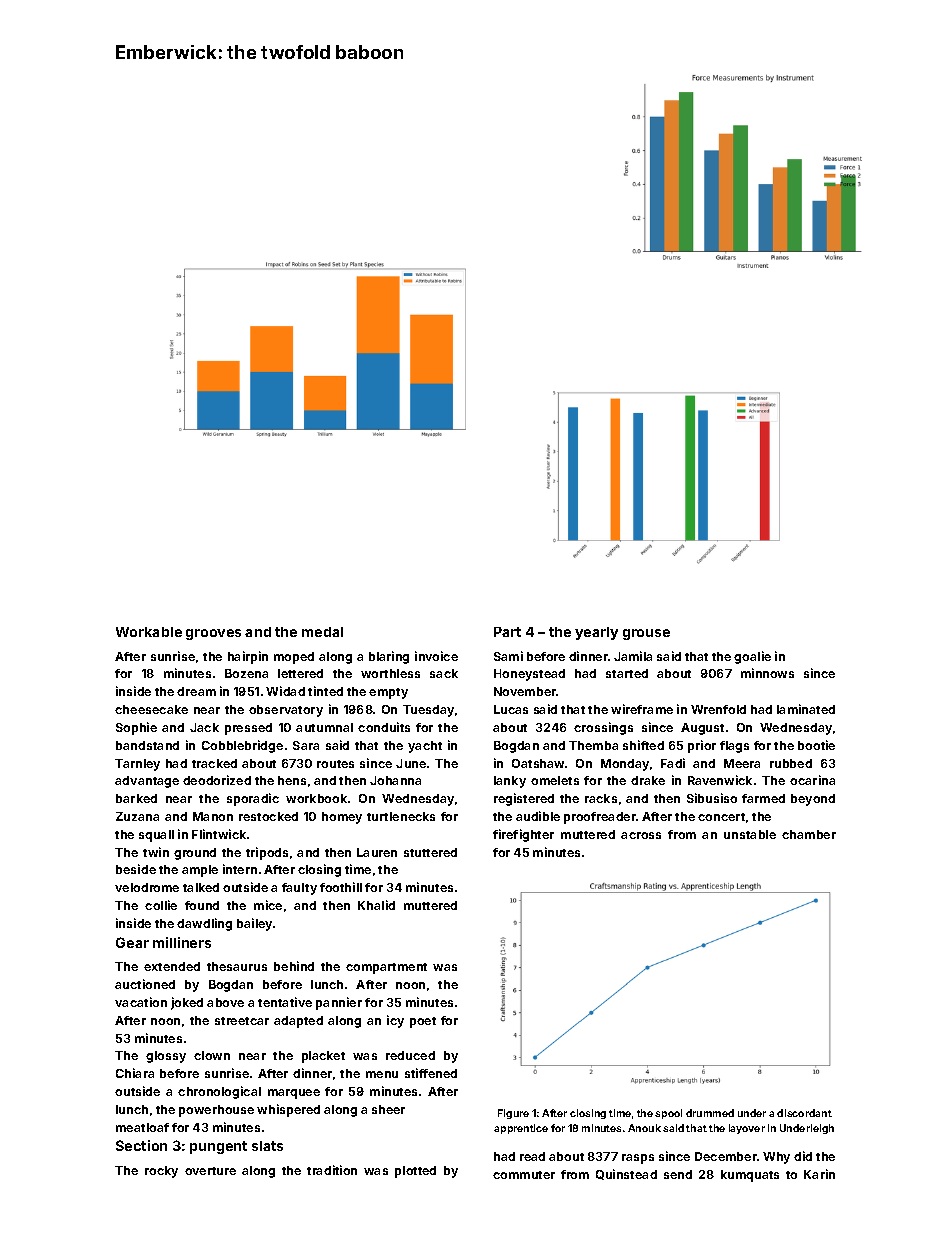  What do you see at coordinates (524, 1175) in the document?
I see `commuter` at bounding box center [524, 1175].
